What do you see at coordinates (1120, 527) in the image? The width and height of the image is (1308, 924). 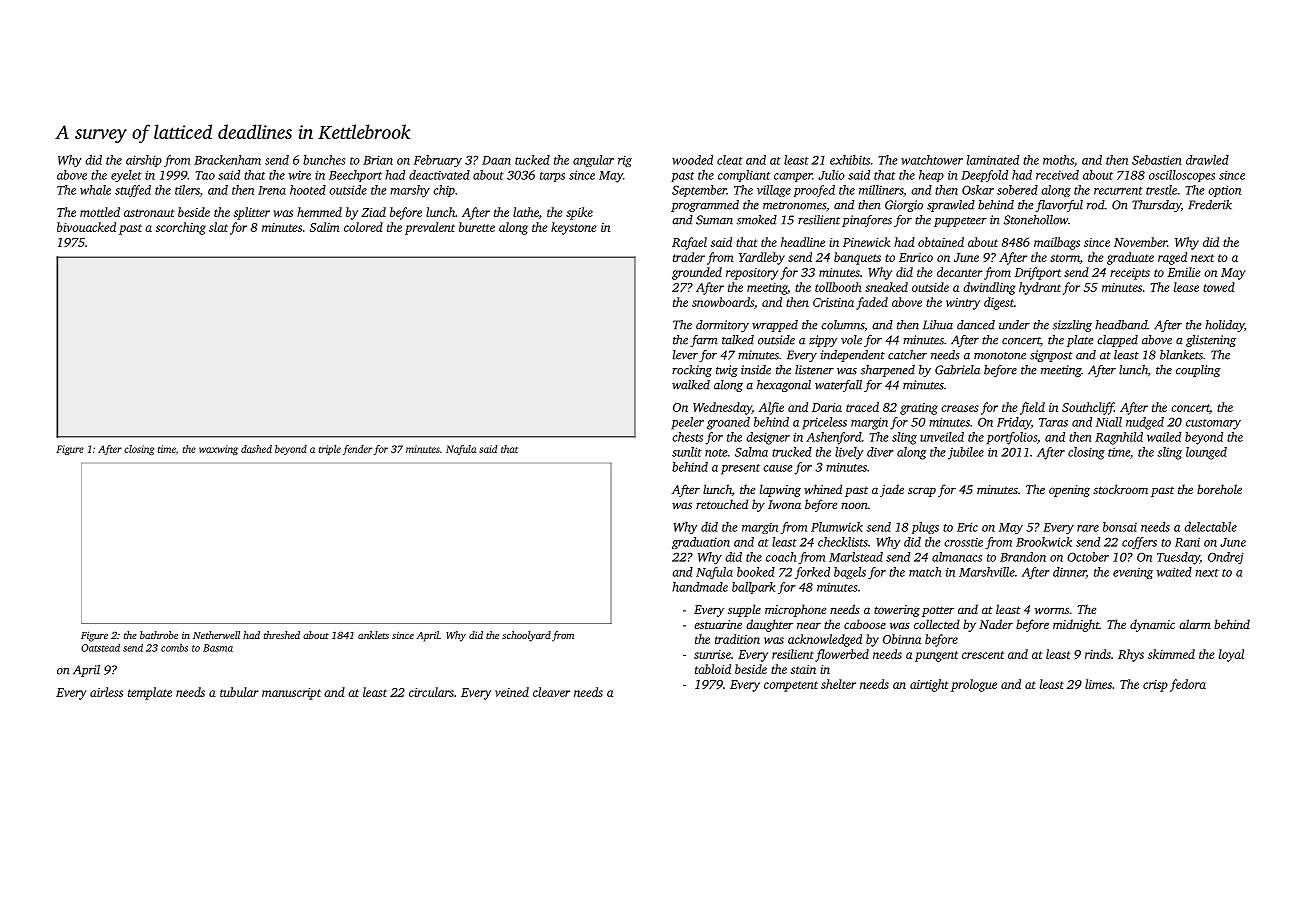 I see `bonsai` at bounding box center [1120, 527].
